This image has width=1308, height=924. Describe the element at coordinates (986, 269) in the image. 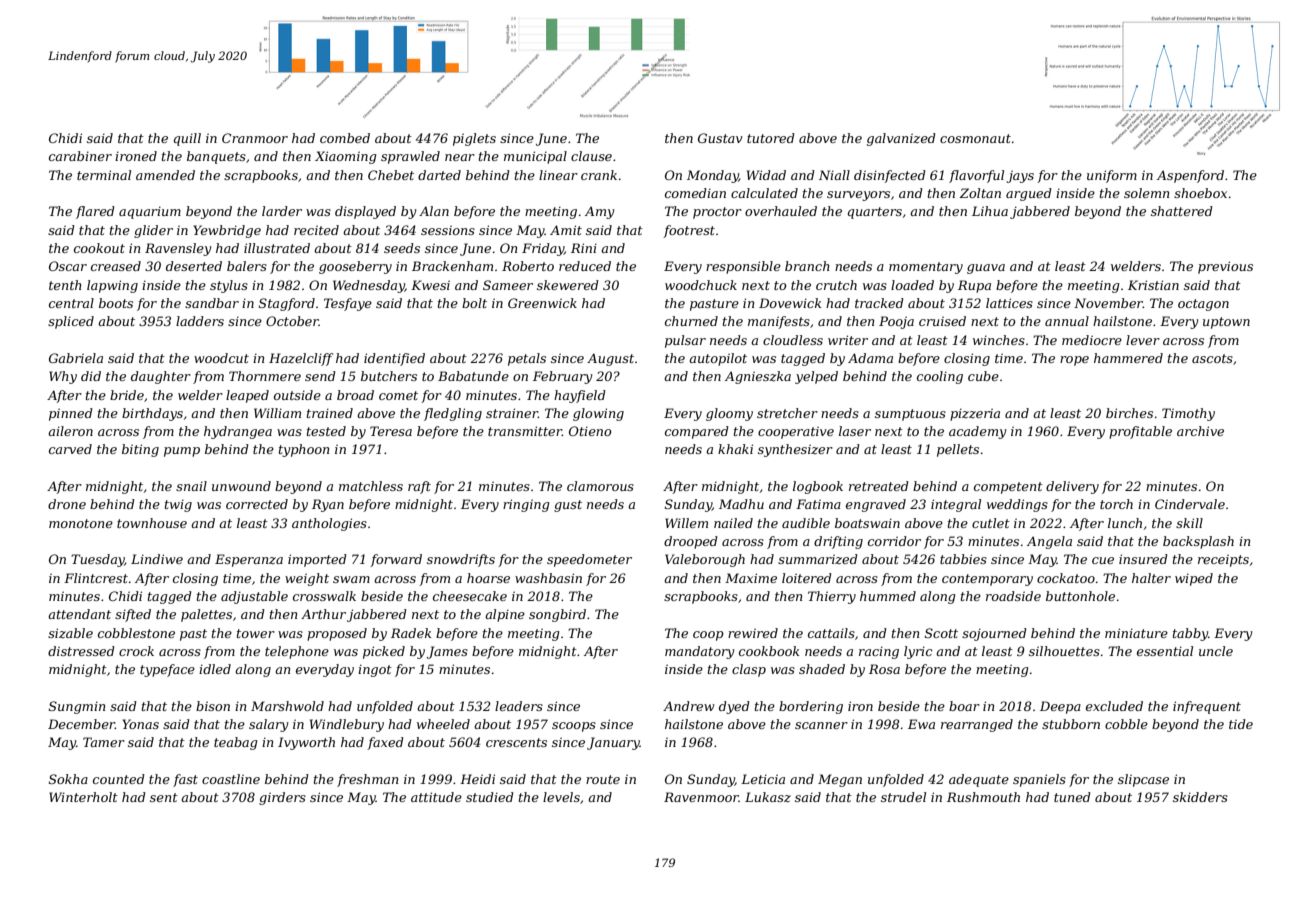

I see `guava` at that location.
